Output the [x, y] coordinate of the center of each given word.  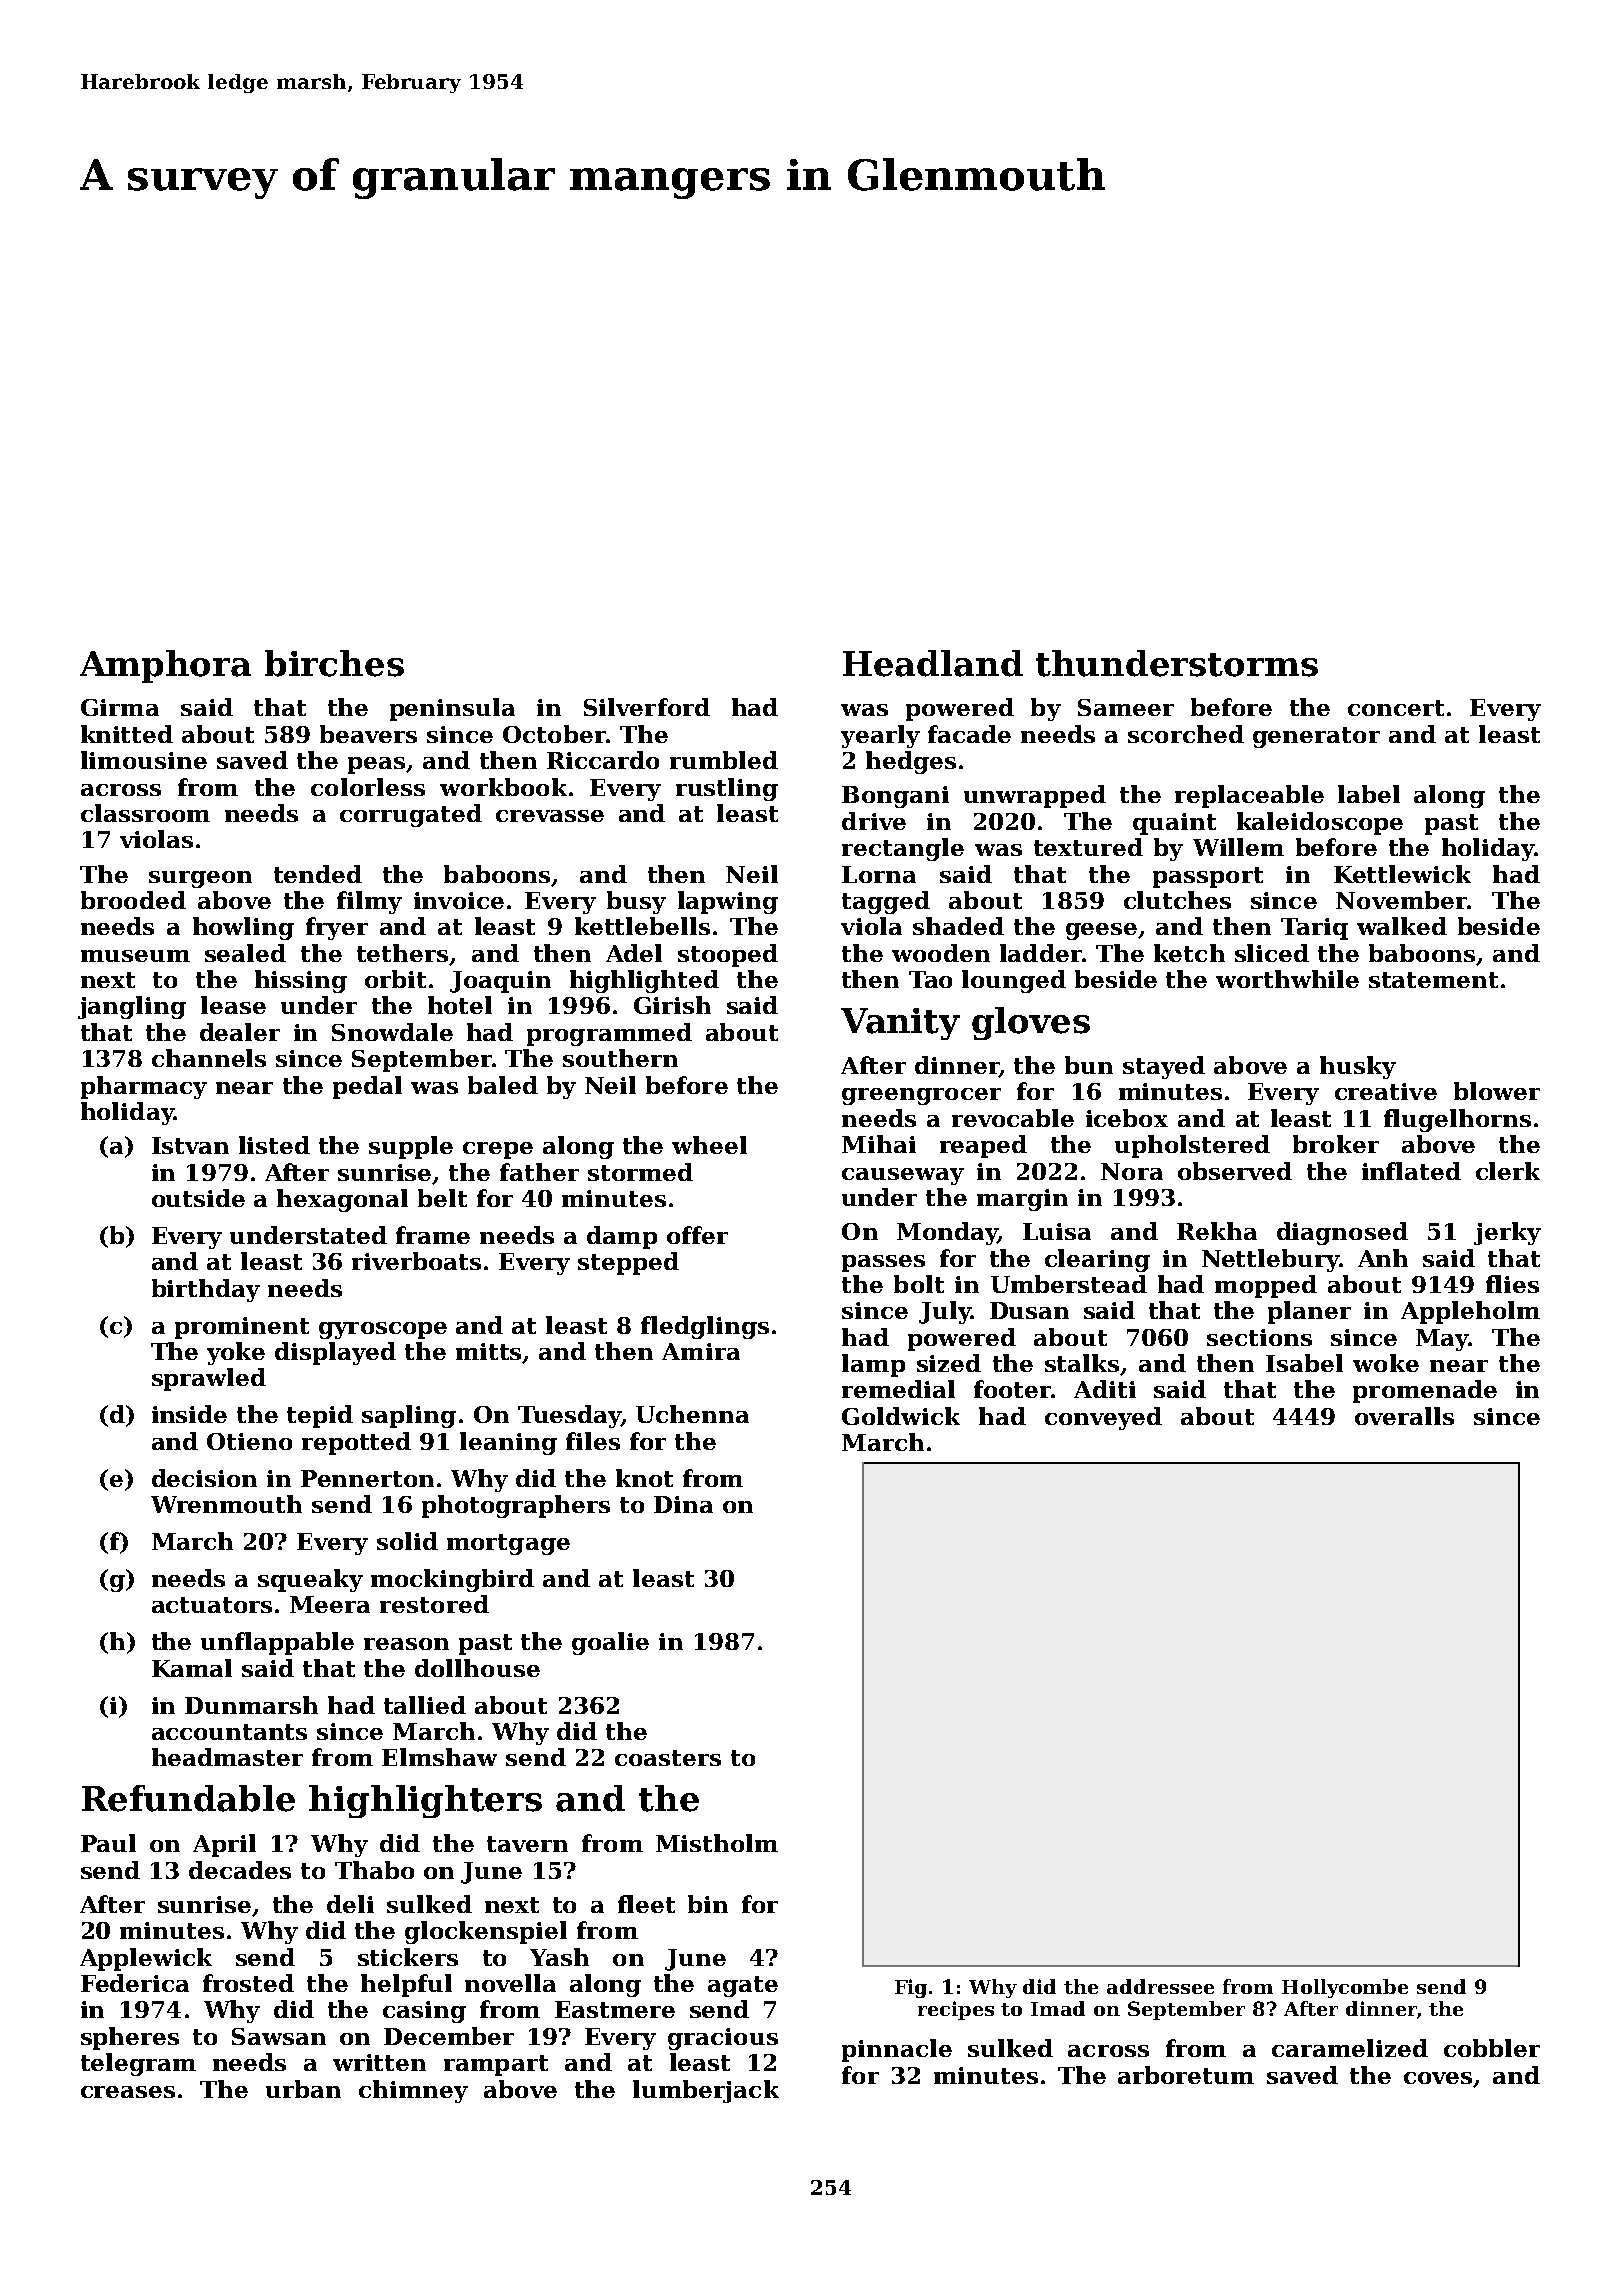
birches [334, 663]
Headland [933, 663]
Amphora [165, 666]
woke [1386, 1363]
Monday [947, 1233]
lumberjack [706, 2091]
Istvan [190, 1145]
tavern [527, 1844]
